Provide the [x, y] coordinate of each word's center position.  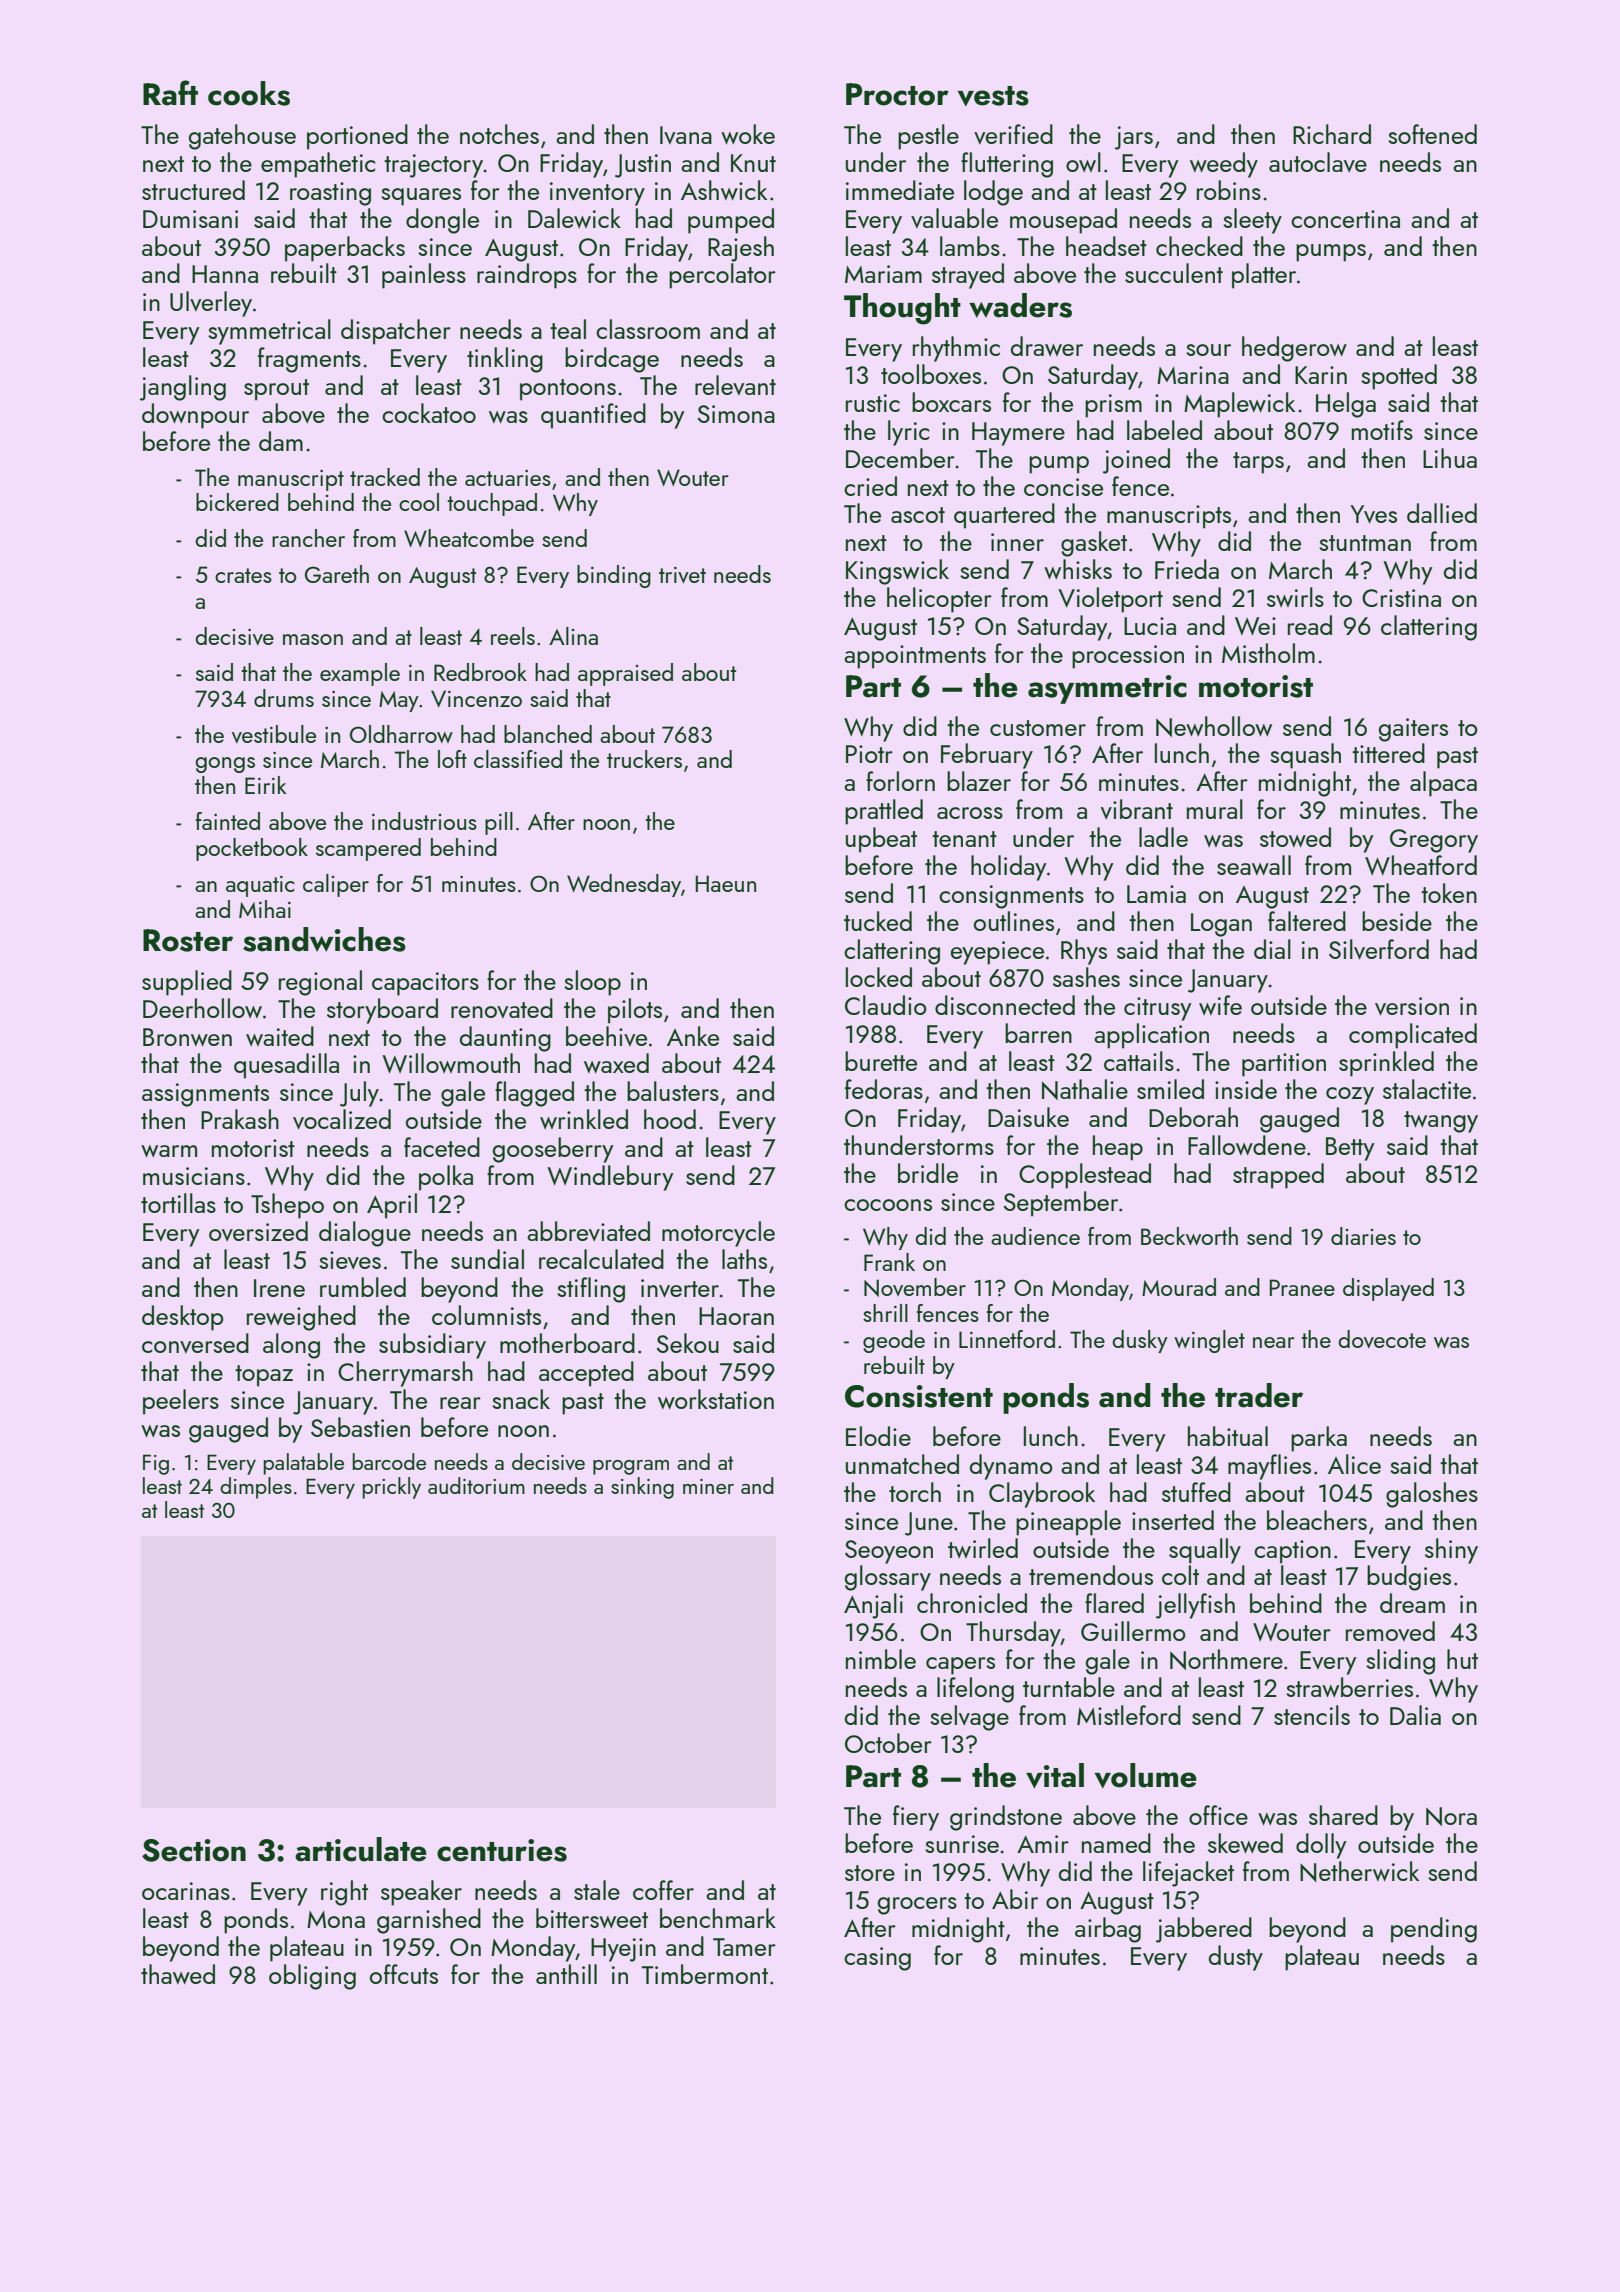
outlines [1014, 921]
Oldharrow [401, 734]
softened [1432, 134]
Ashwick [724, 190]
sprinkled [1386, 1064]
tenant [964, 839]
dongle [442, 221]
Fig [156, 1464]
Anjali [873, 1606]
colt [1180, 1575]
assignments [205, 1095]
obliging [312, 1977]
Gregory [1434, 841]
